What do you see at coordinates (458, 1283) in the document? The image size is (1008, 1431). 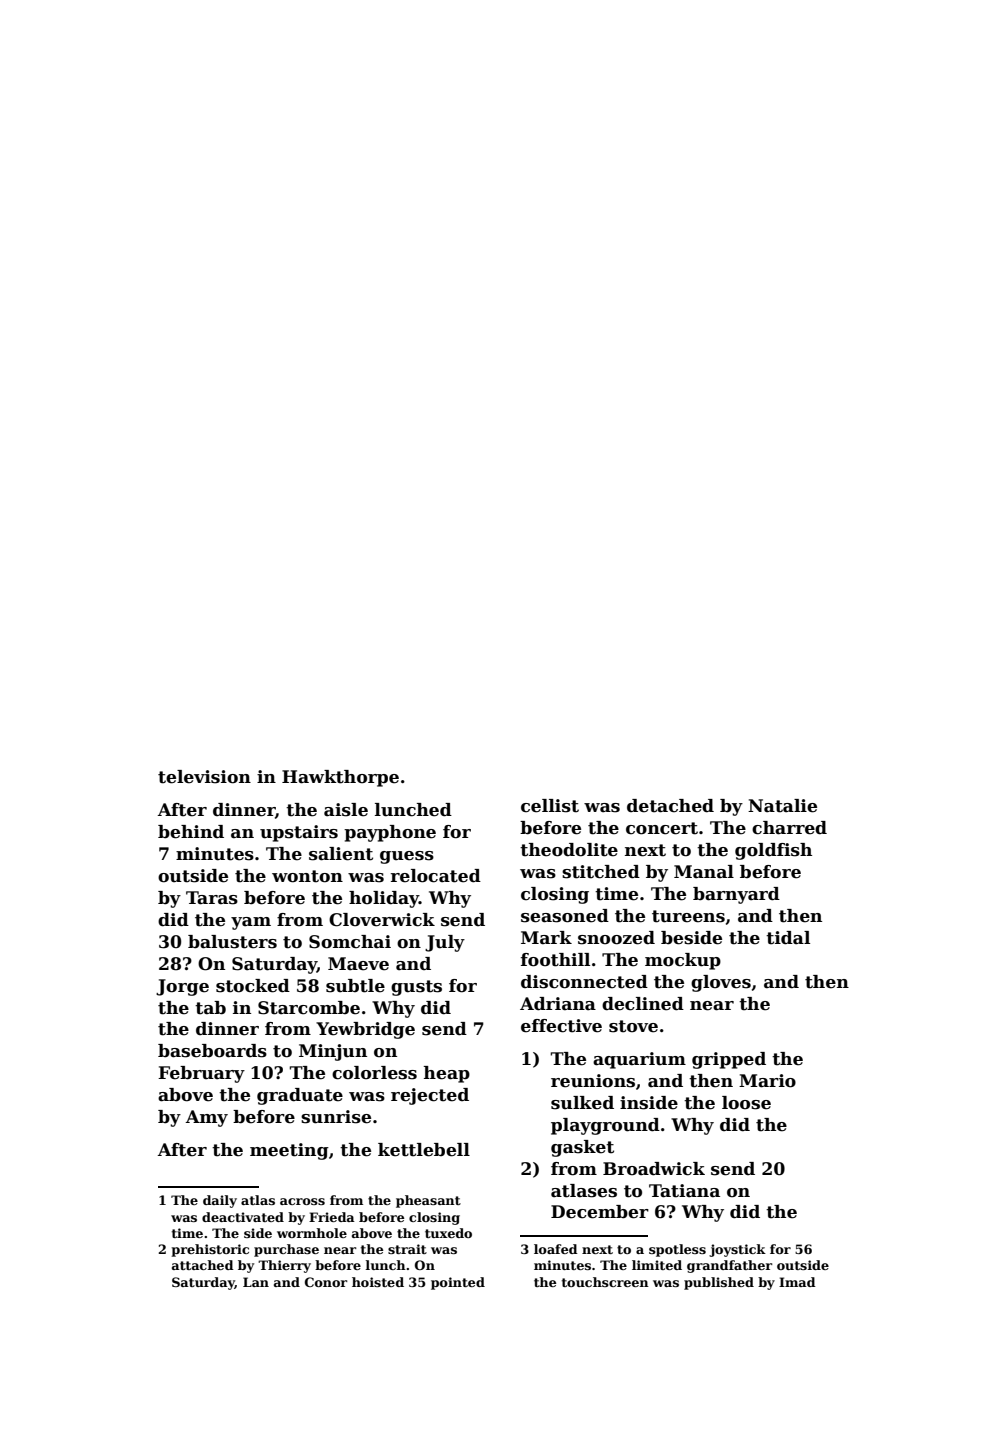 I see `pointed` at bounding box center [458, 1283].
